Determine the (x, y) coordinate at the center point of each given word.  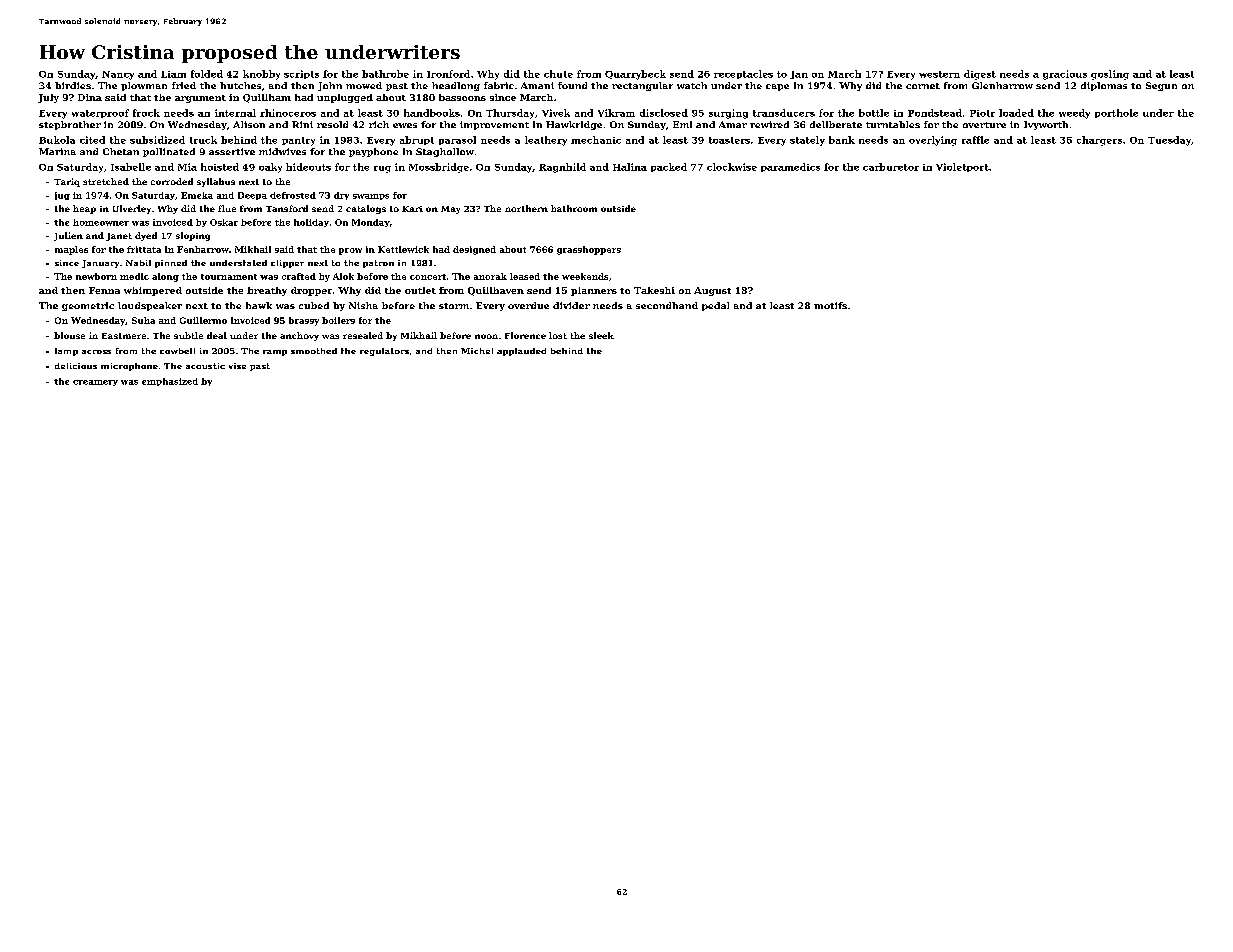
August (712, 291)
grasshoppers (589, 250)
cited (92, 140)
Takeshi (654, 290)
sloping (193, 236)
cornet (923, 86)
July (48, 98)
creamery (95, 383)
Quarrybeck (635, 75)
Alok (343, 276)
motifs (830, 305)
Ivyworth (1046, 125)
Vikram (616, 113)
